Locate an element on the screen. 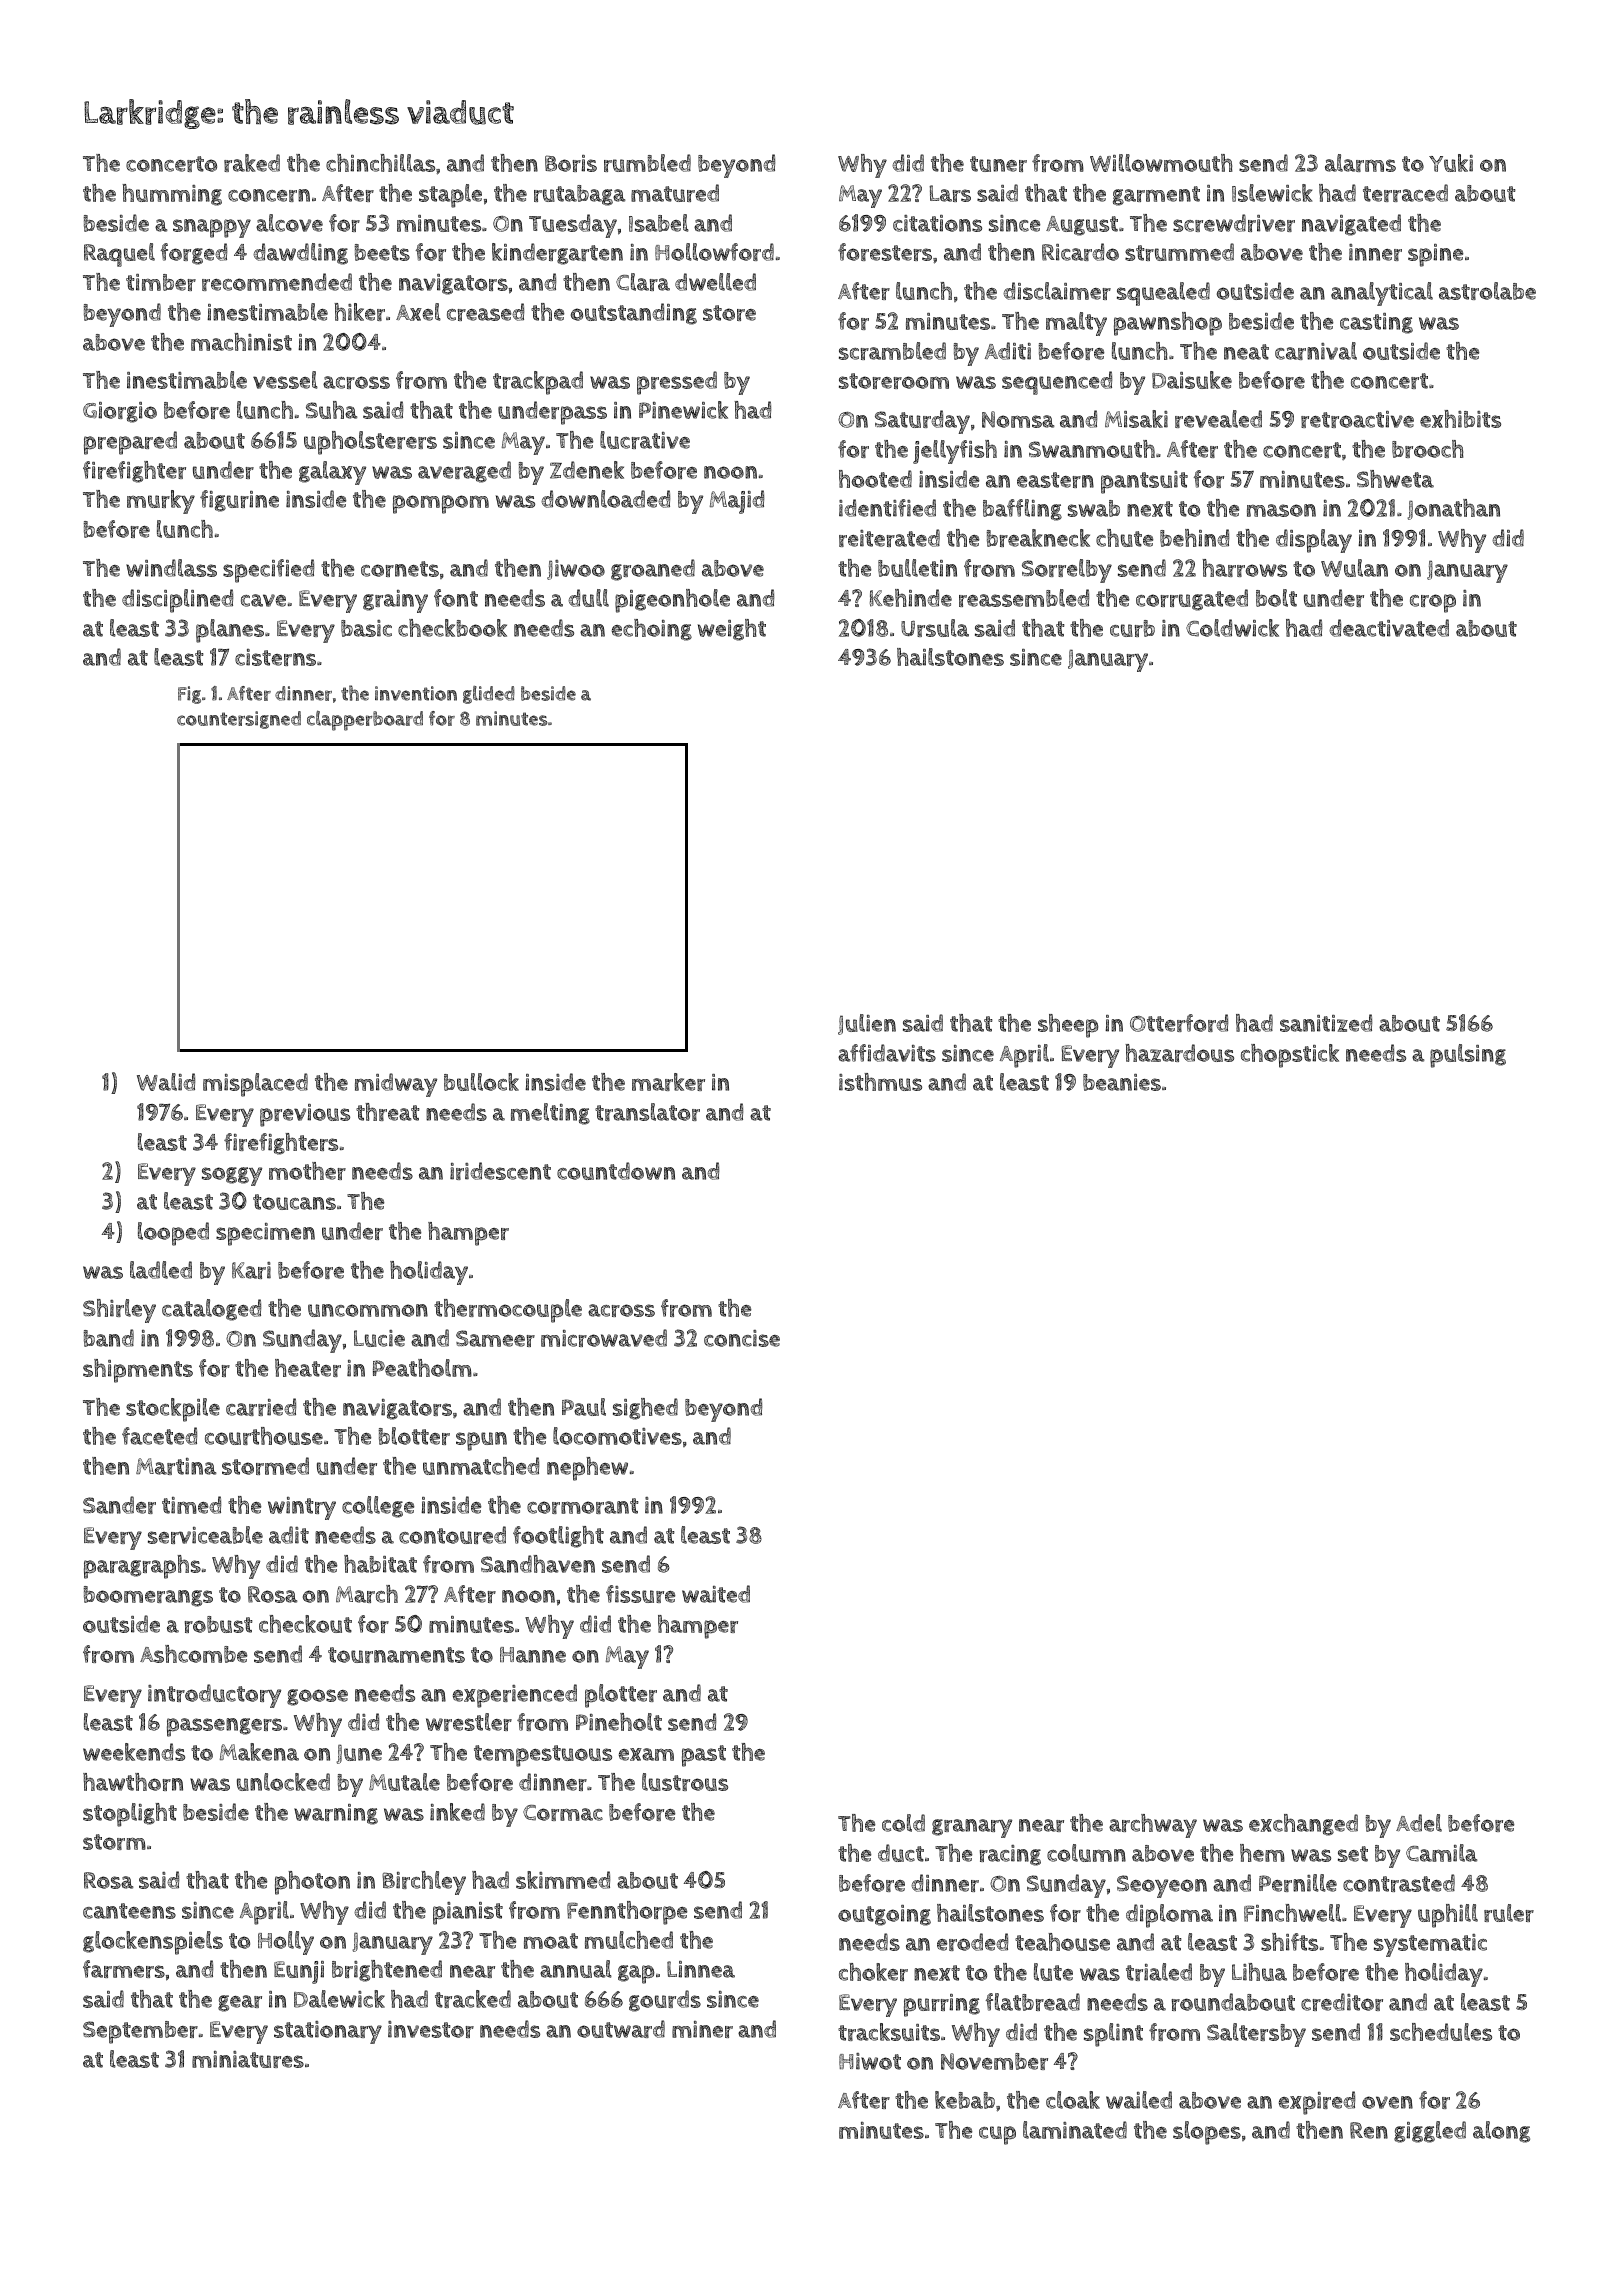  echoing is located at coordinates (652, 630).
